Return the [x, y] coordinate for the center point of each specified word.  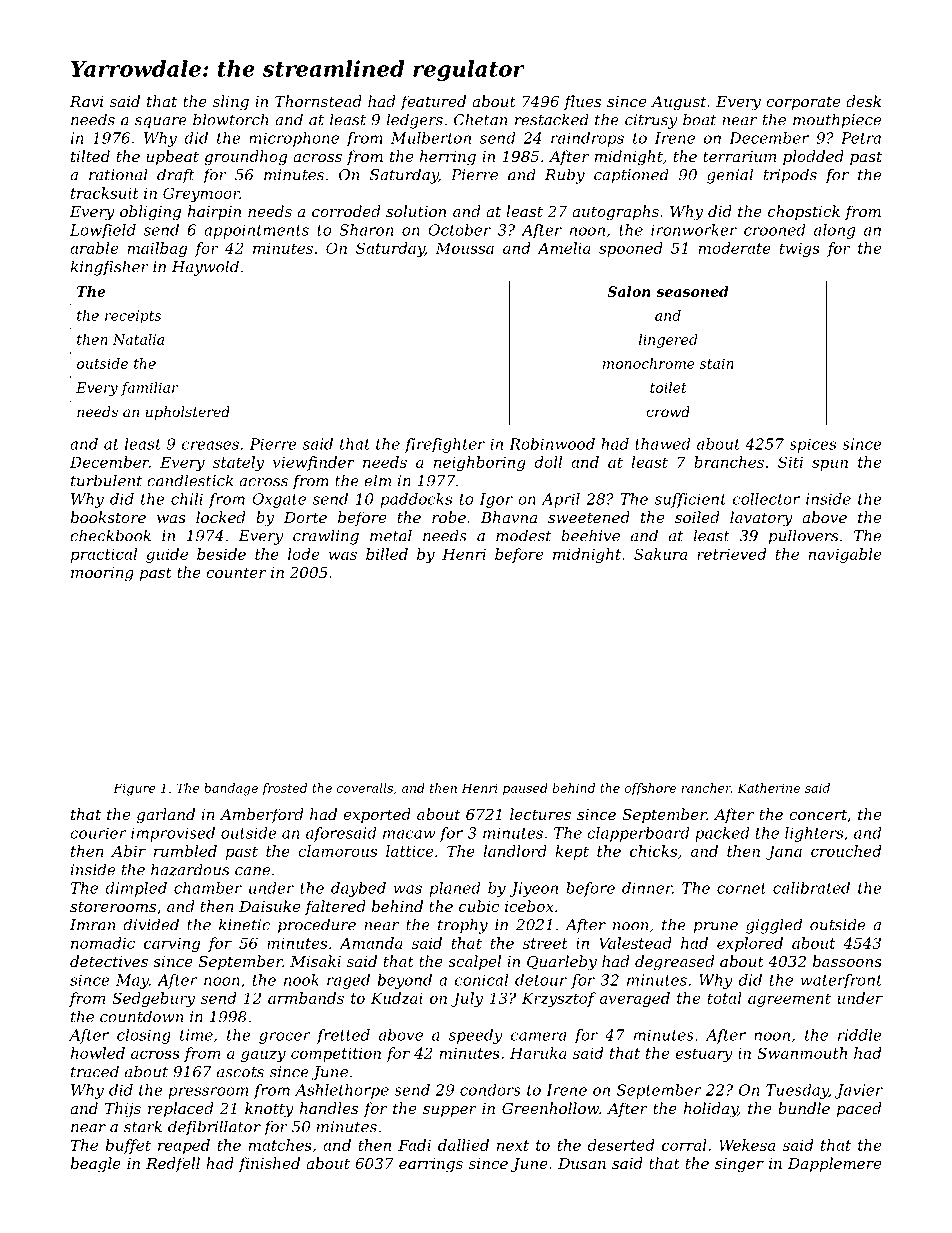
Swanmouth [802, 1053]
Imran [92, 925]
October [459, 230]
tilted [90, 156]
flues [582, 102]
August [678, 103]
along [834, 231]
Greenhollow [550, 1108]
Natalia [138, 339]
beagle [96, 1165]
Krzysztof [559, 999]
